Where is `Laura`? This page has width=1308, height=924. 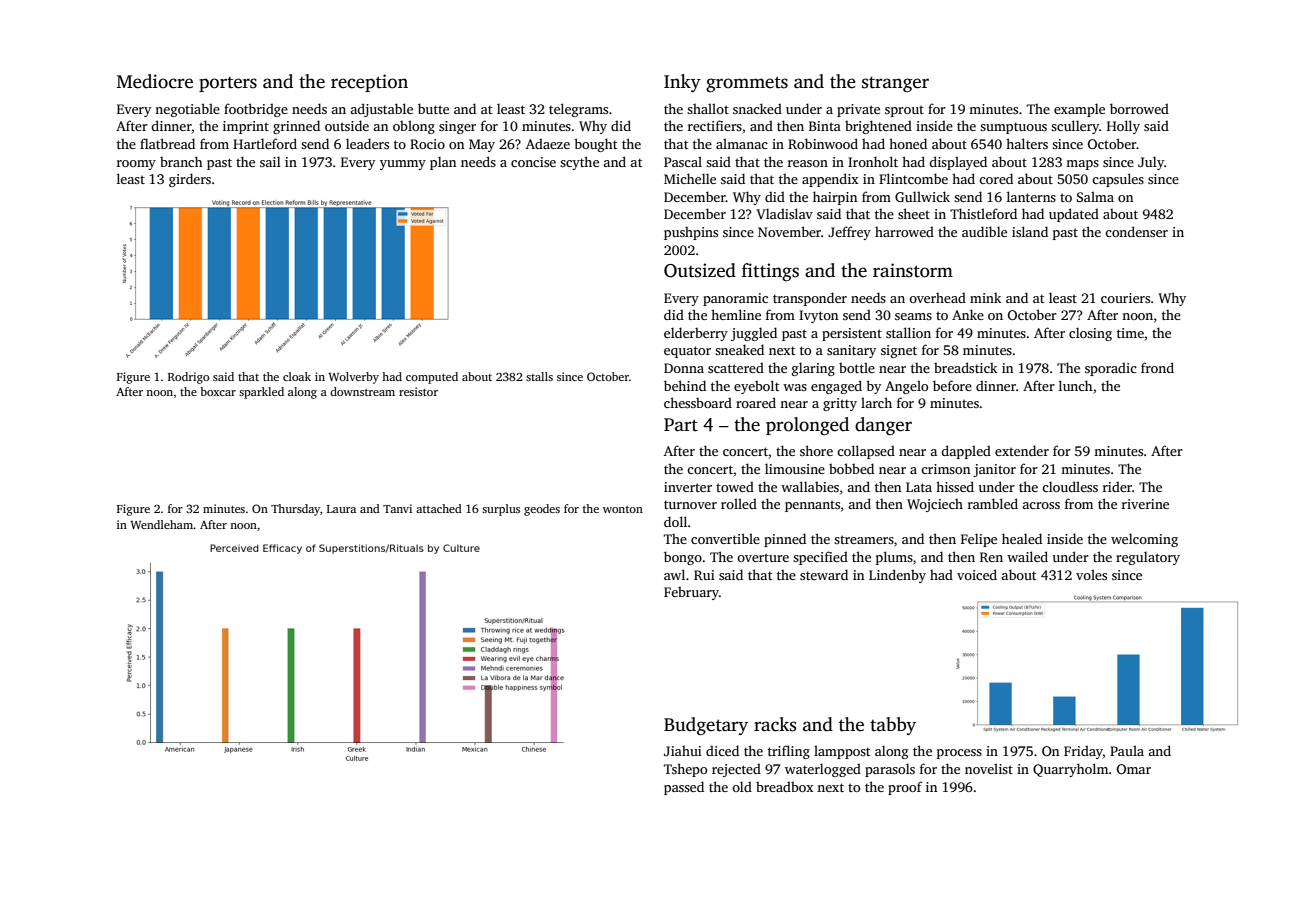
Laura is located at coordinates (341, 509).
